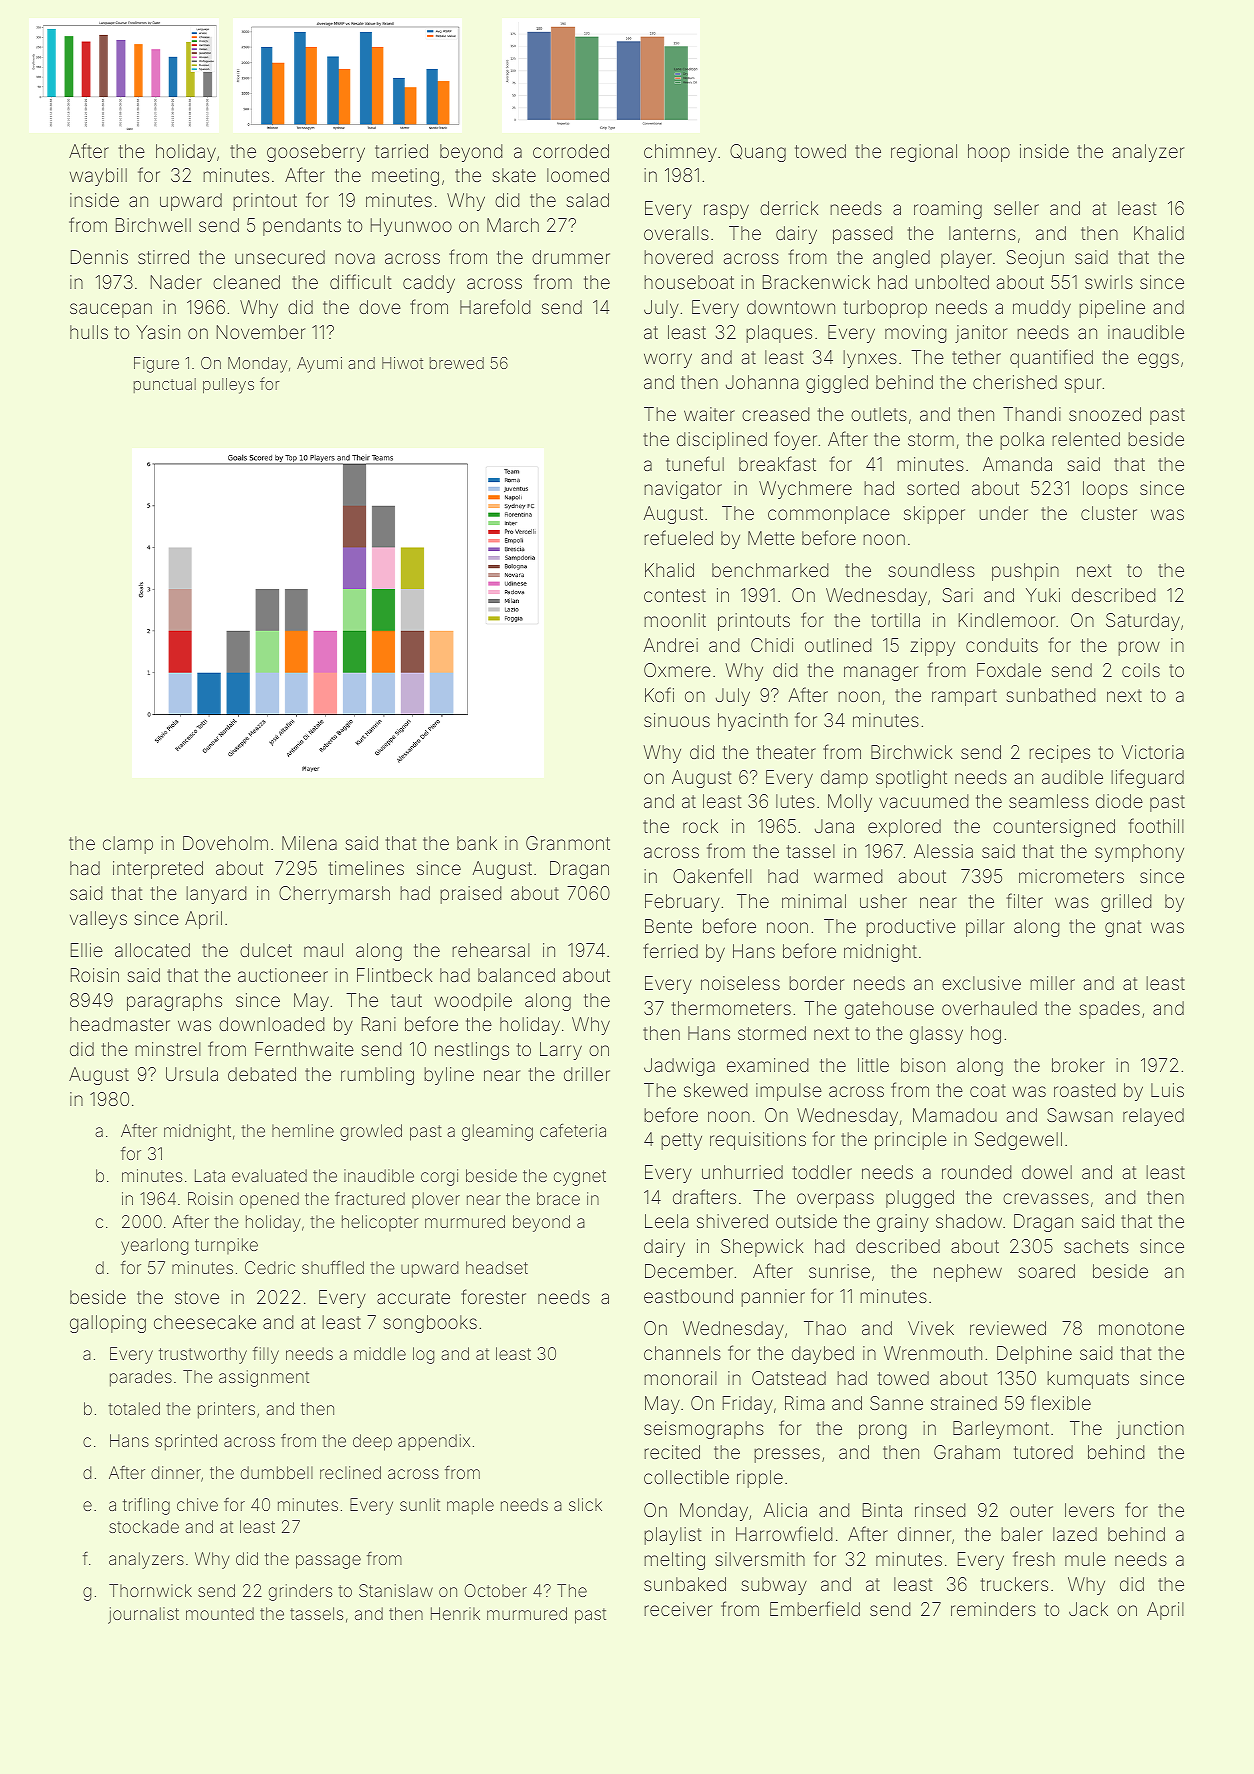 The image size is (1254, 1774). Describe the element at coordinates (742, 1172) in the page. I see `unhurried` at that location.
